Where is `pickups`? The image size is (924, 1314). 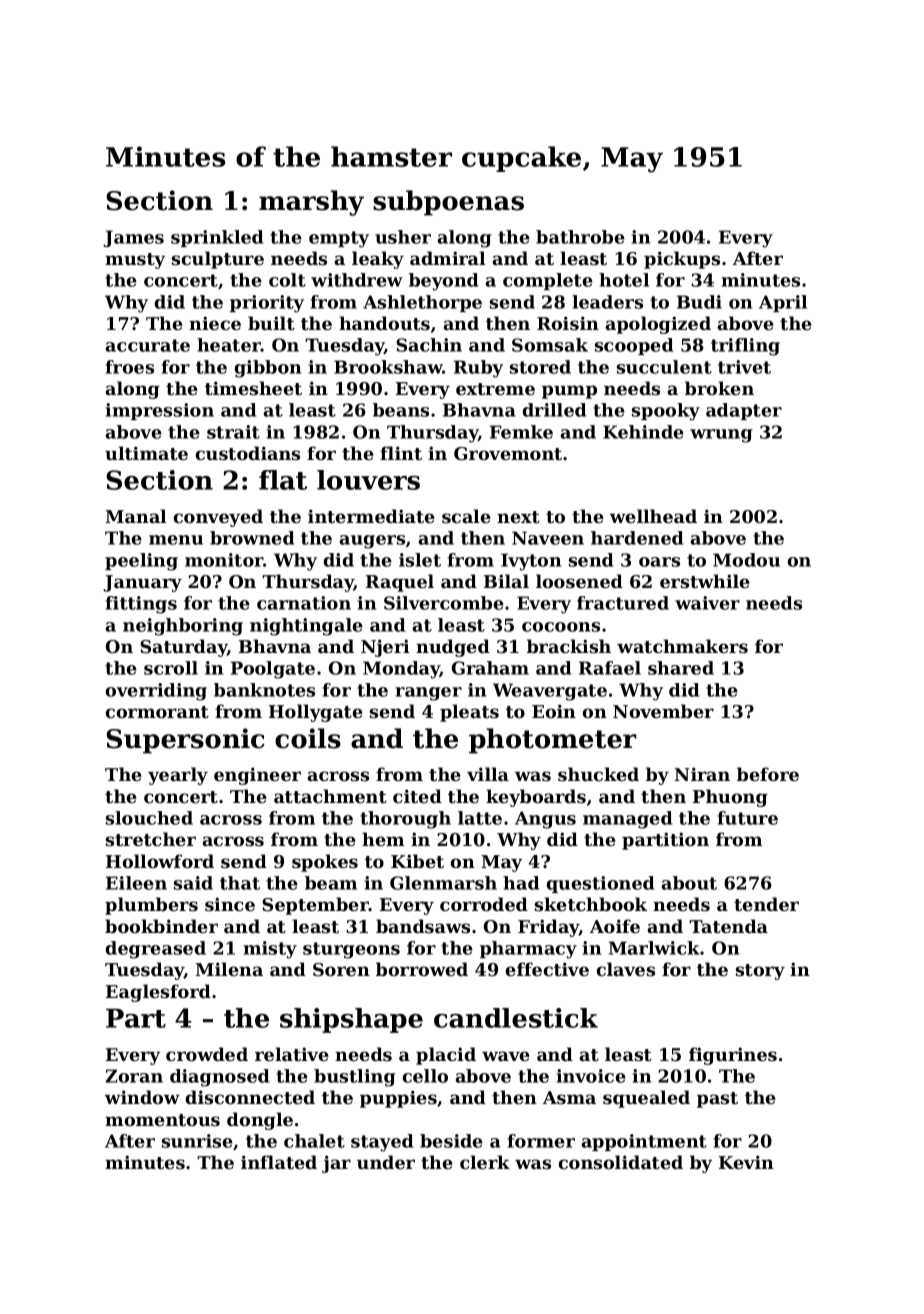 pickups is located at coordinates (682, 260).
